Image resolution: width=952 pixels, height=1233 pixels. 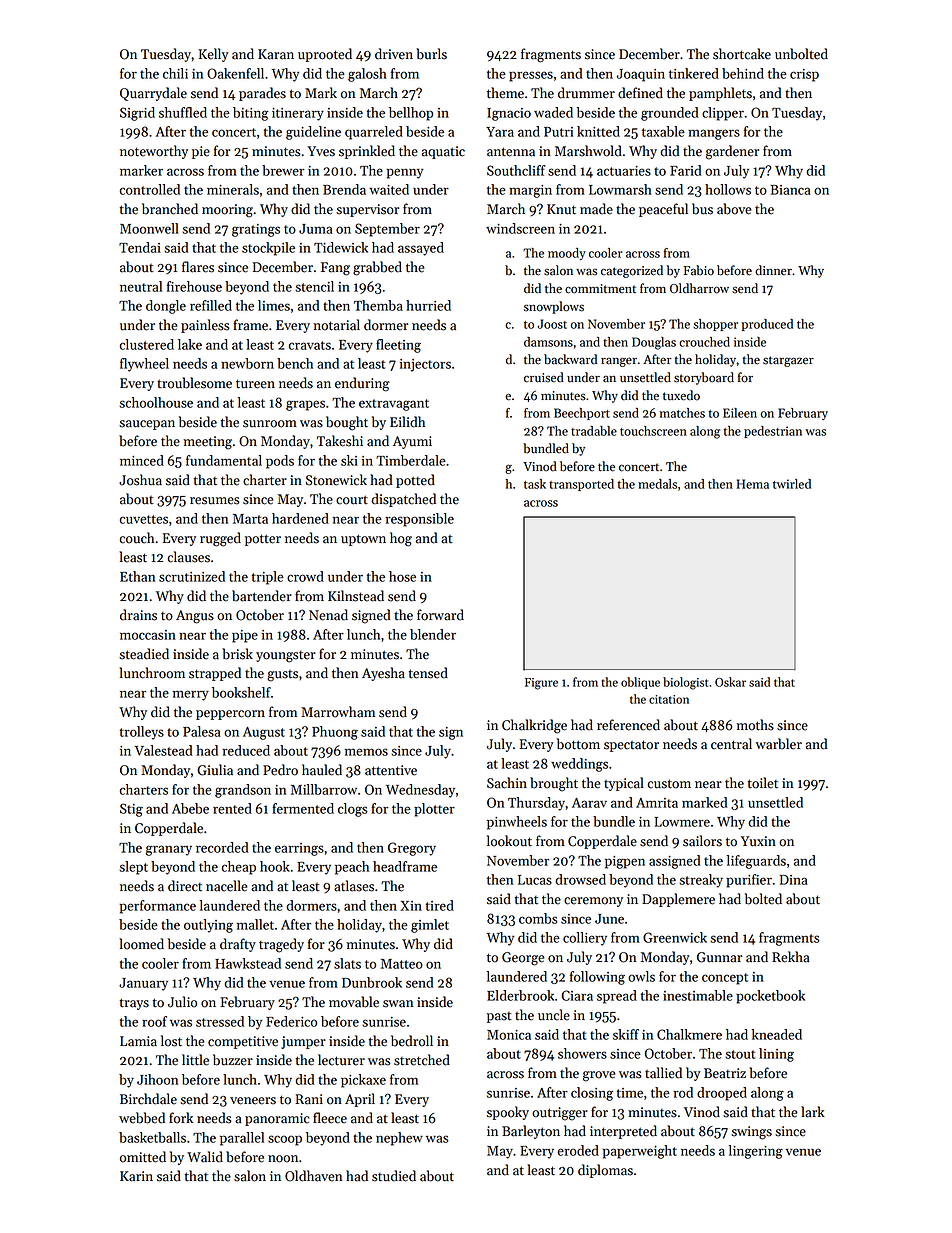 What do you see at coordinates (505, 93) in the screenshot?
I see `theme` at bounding box center [505, 93].
